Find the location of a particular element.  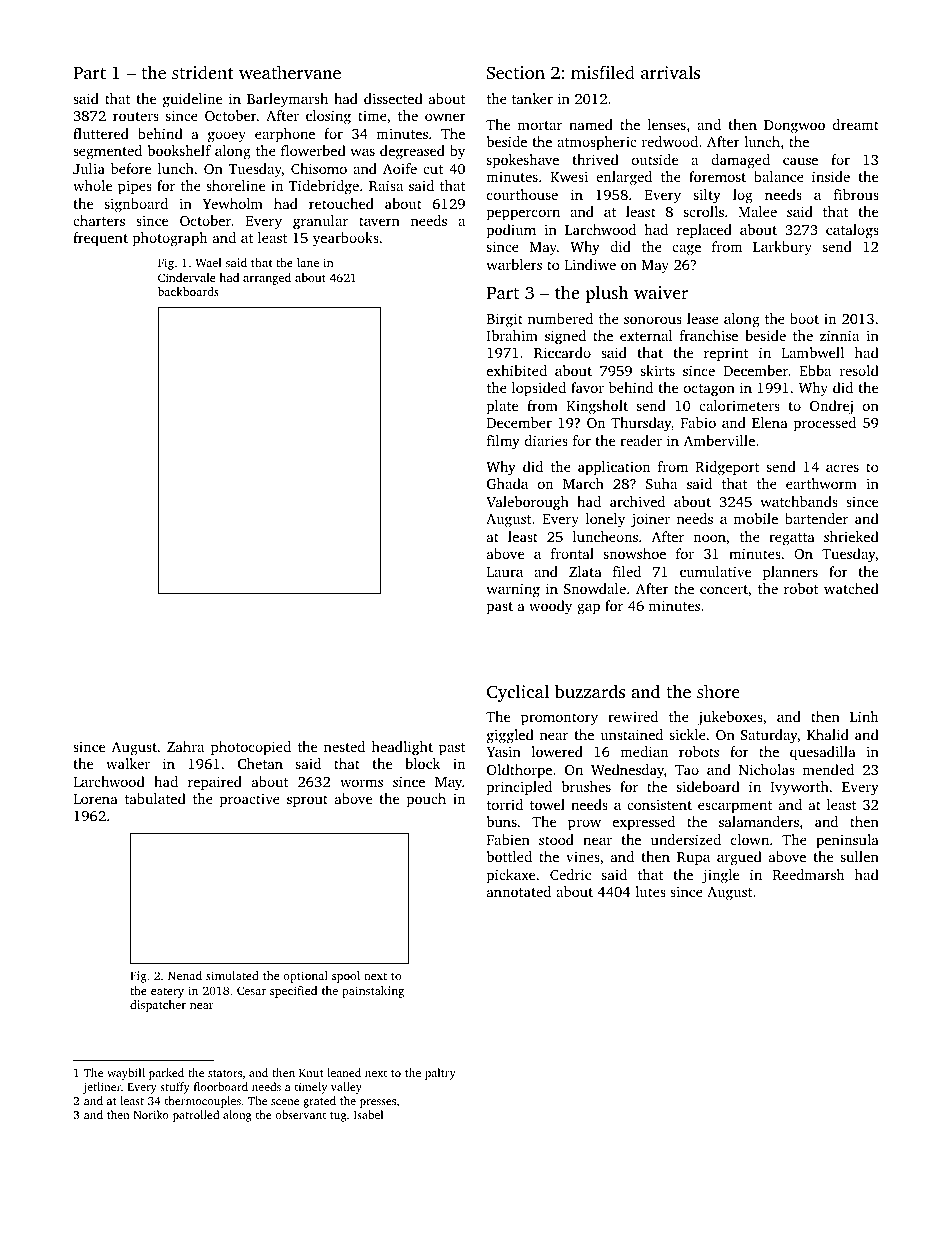

photocopied is located at coordinates (251, 748).
